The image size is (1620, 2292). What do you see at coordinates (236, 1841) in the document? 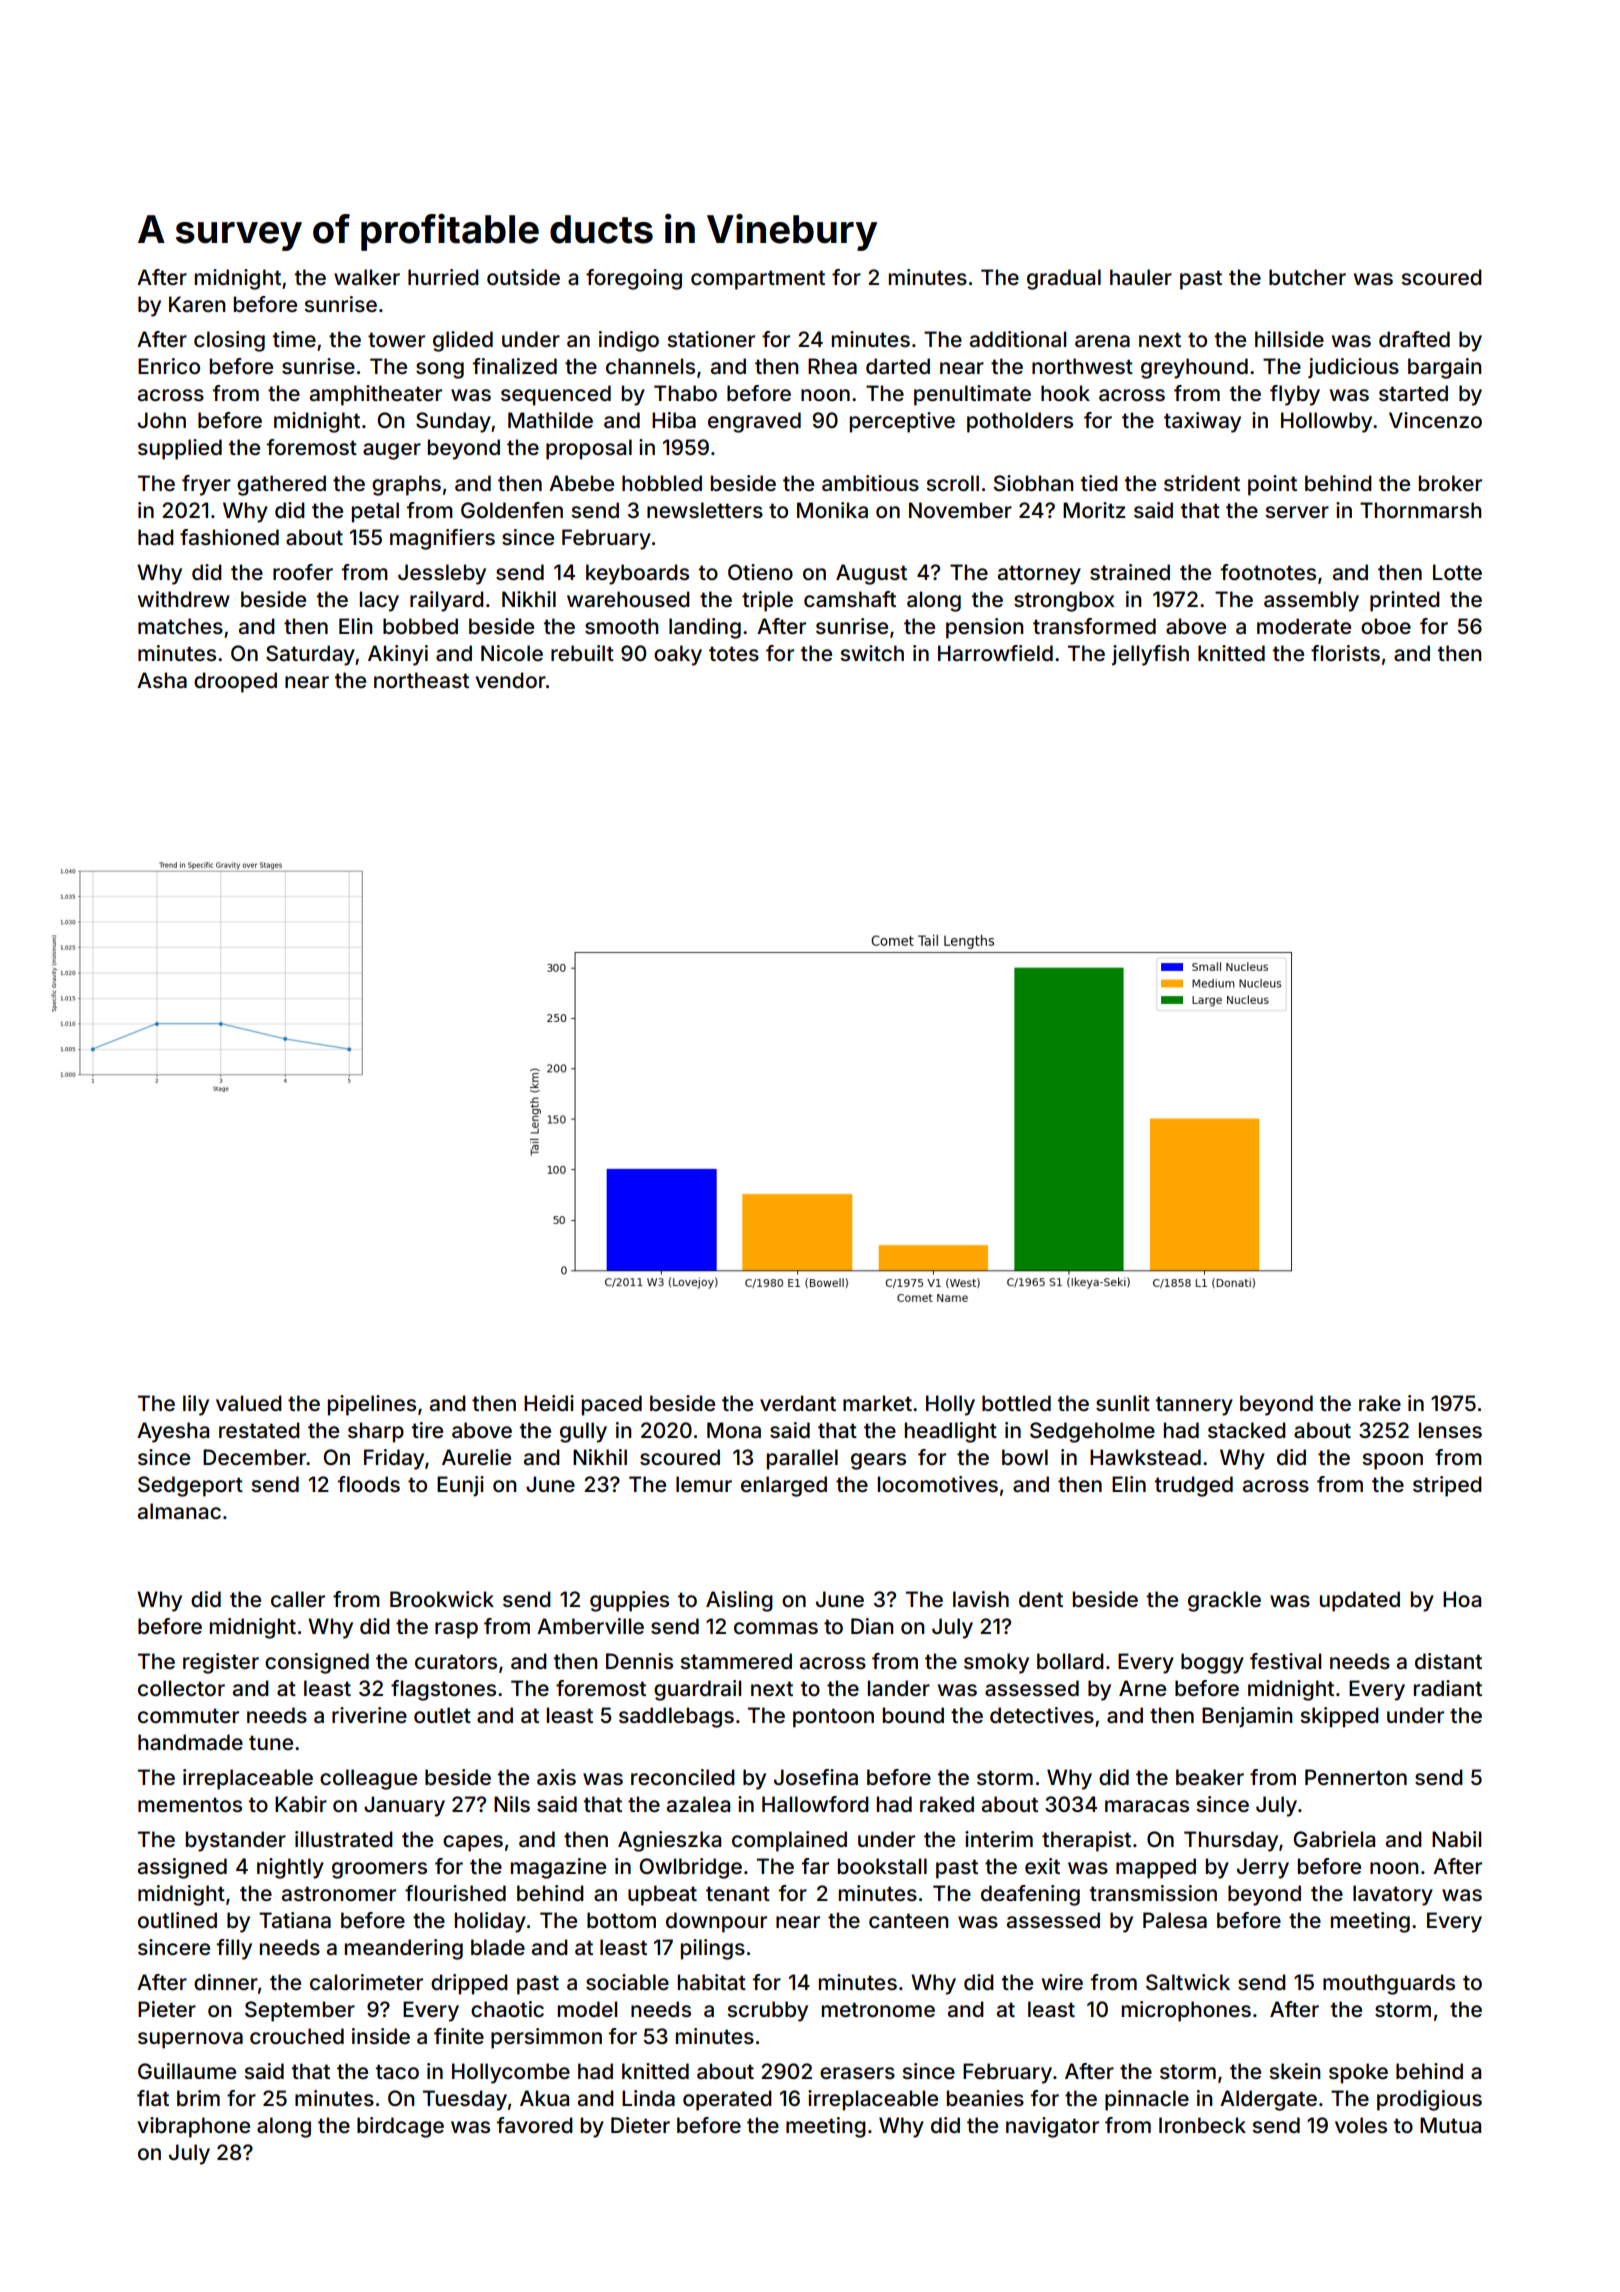
I see `bystander` at bounding box center [236, 1841].
